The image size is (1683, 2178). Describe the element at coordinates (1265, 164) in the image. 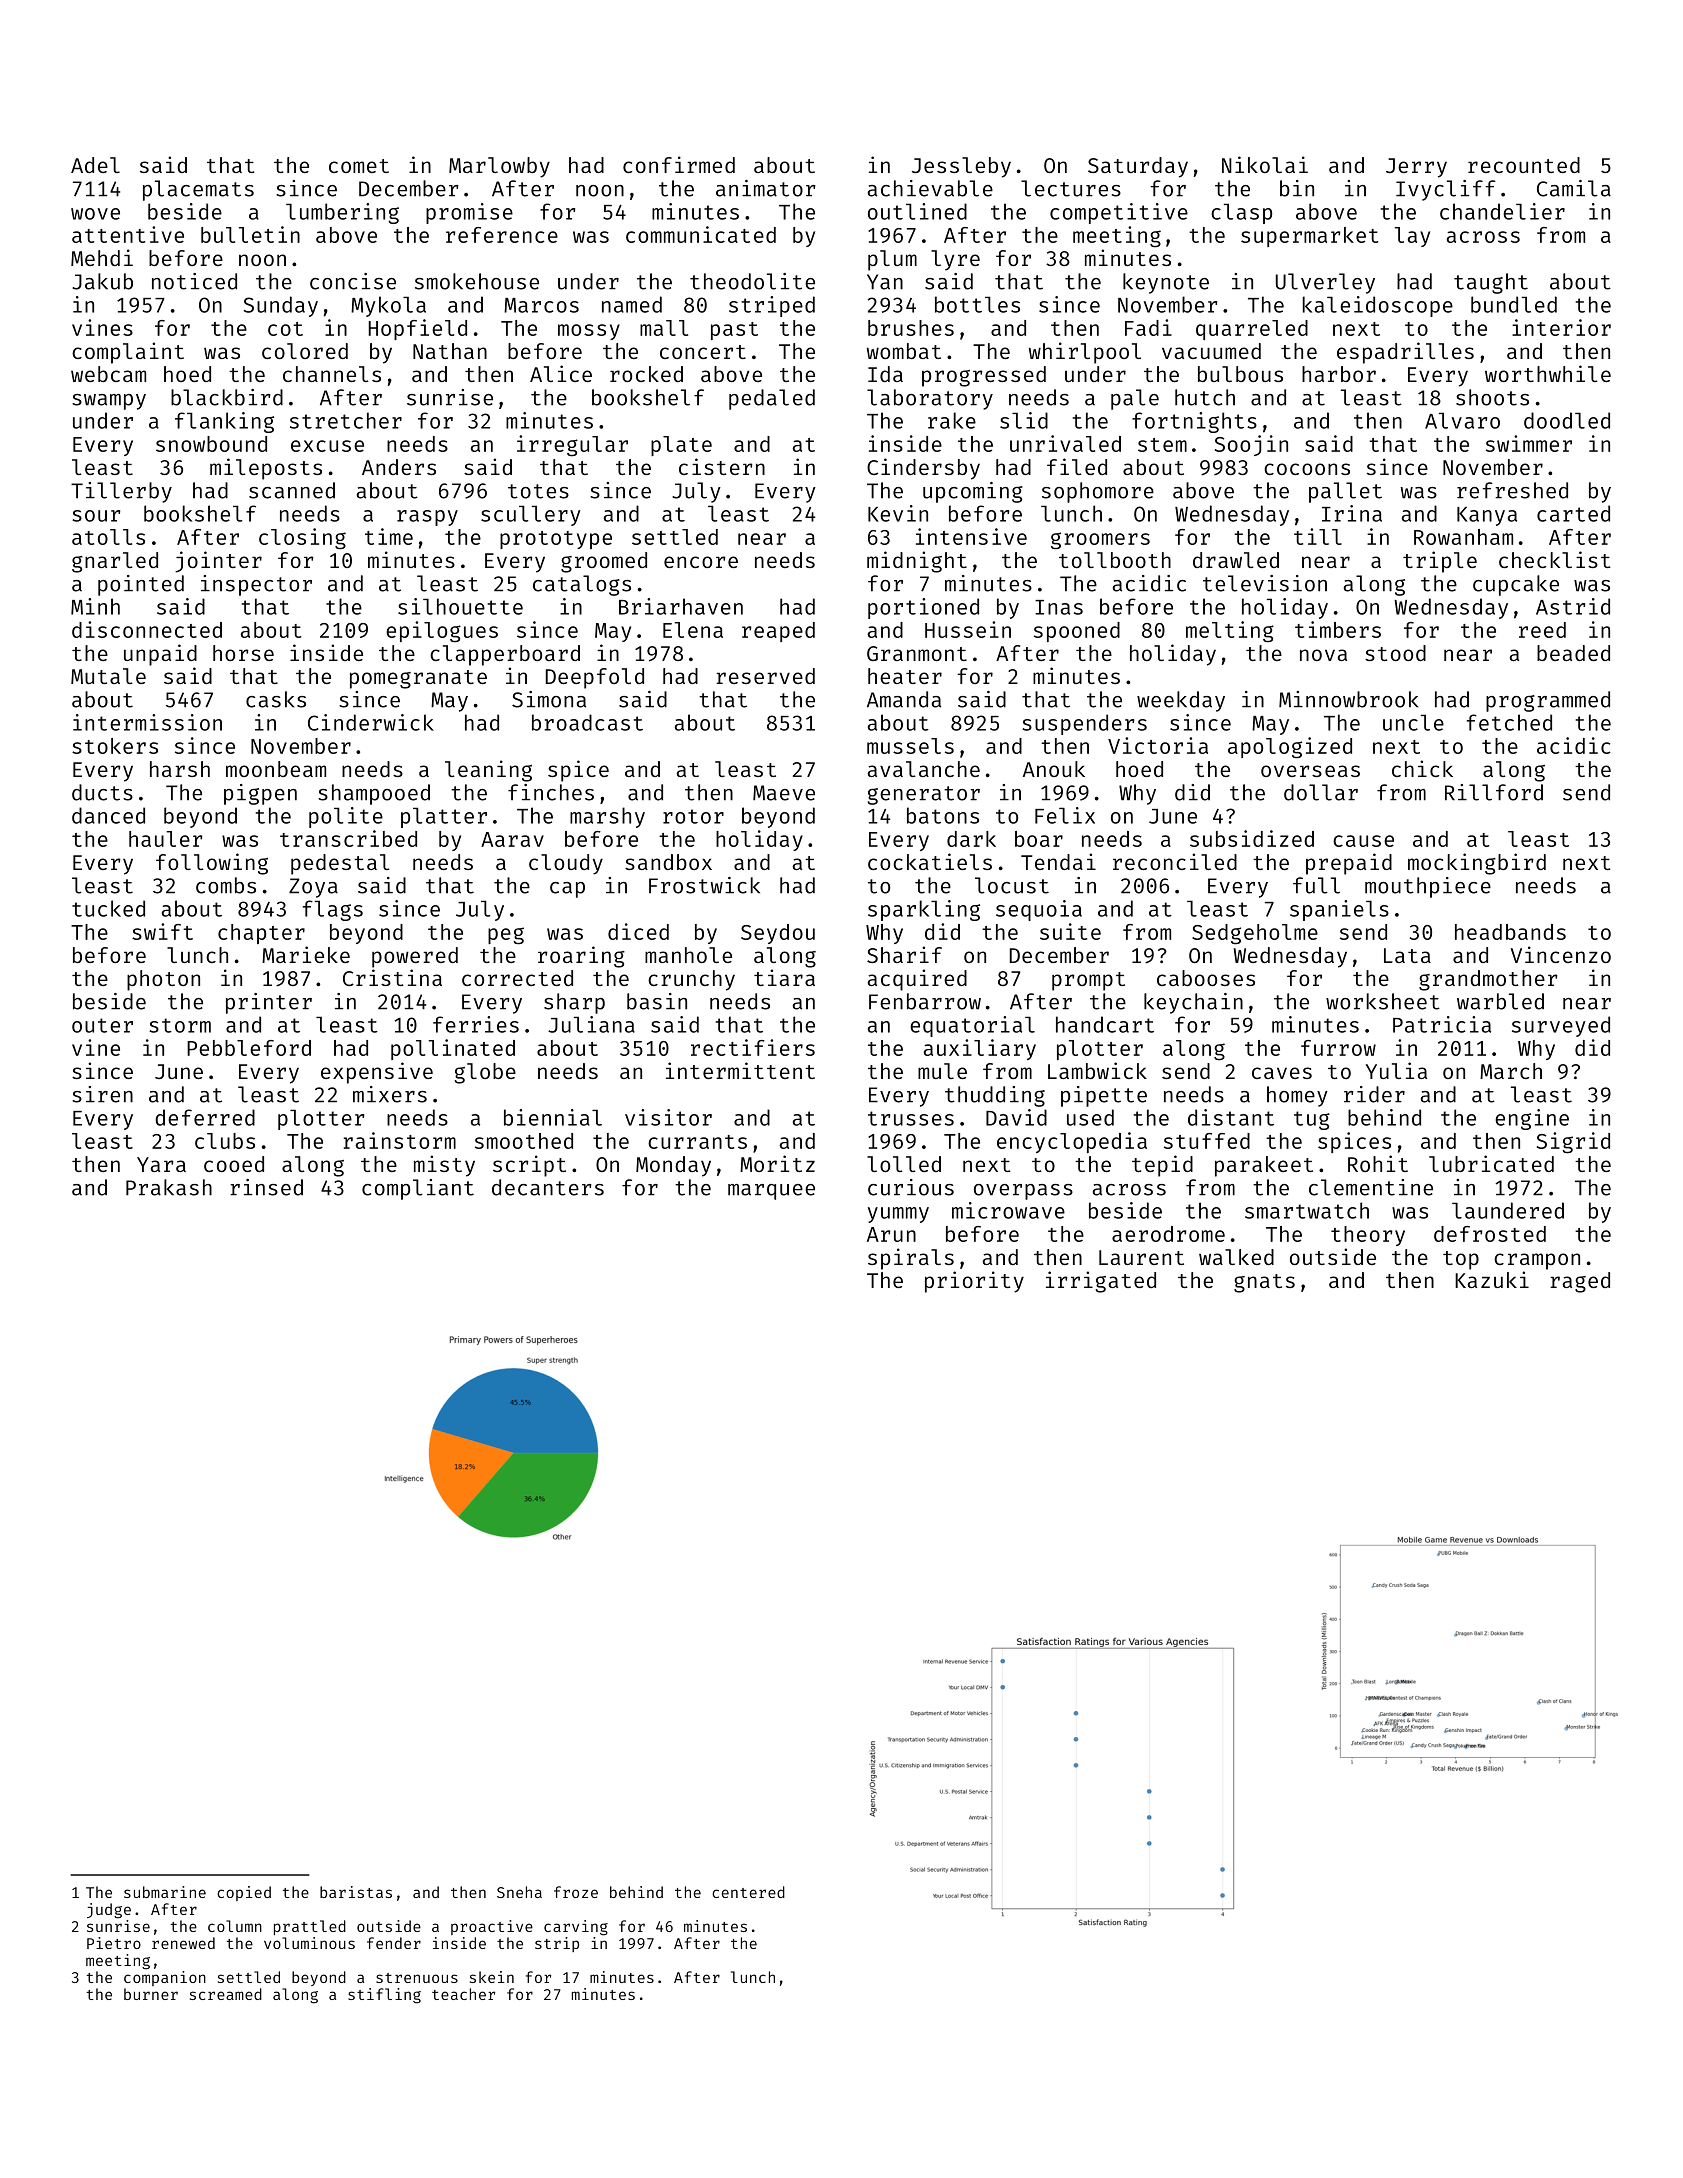

I see `Nikolai` at that location.
